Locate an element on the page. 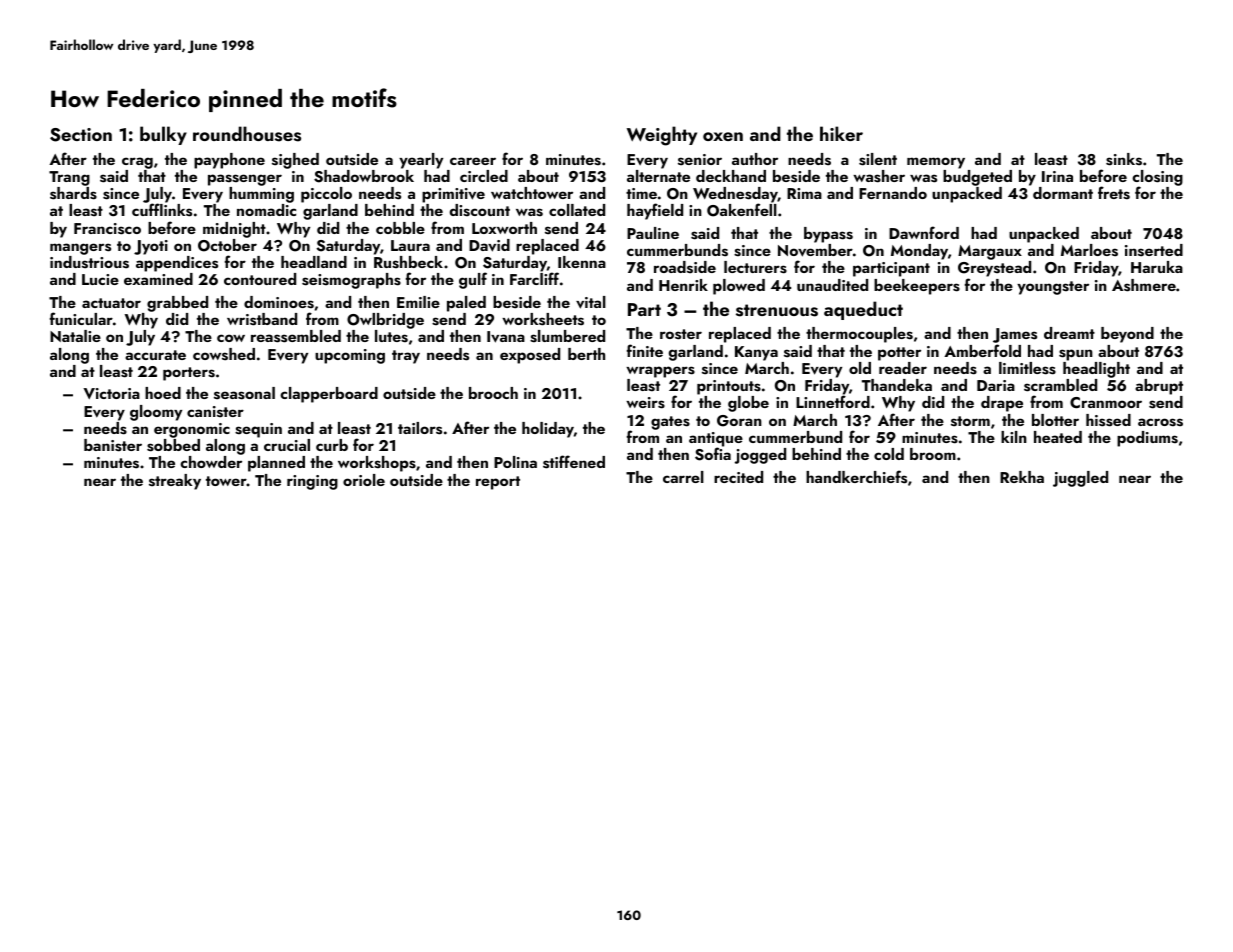 The height and width of the document is (952, 1233). Weighty is located at coordinates (662, 136).
